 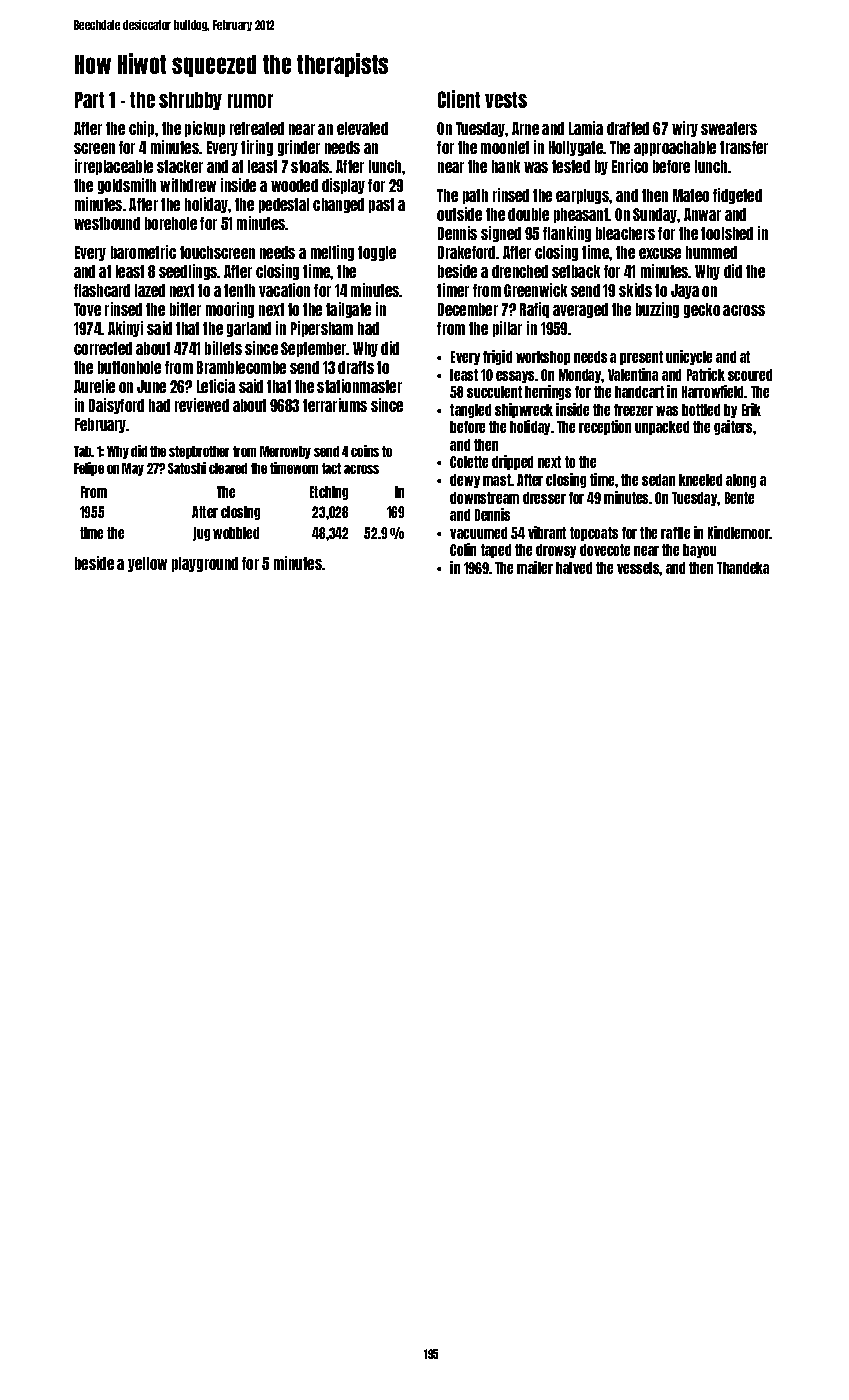 I want to click on dripped, so click(x=512, y=462).
